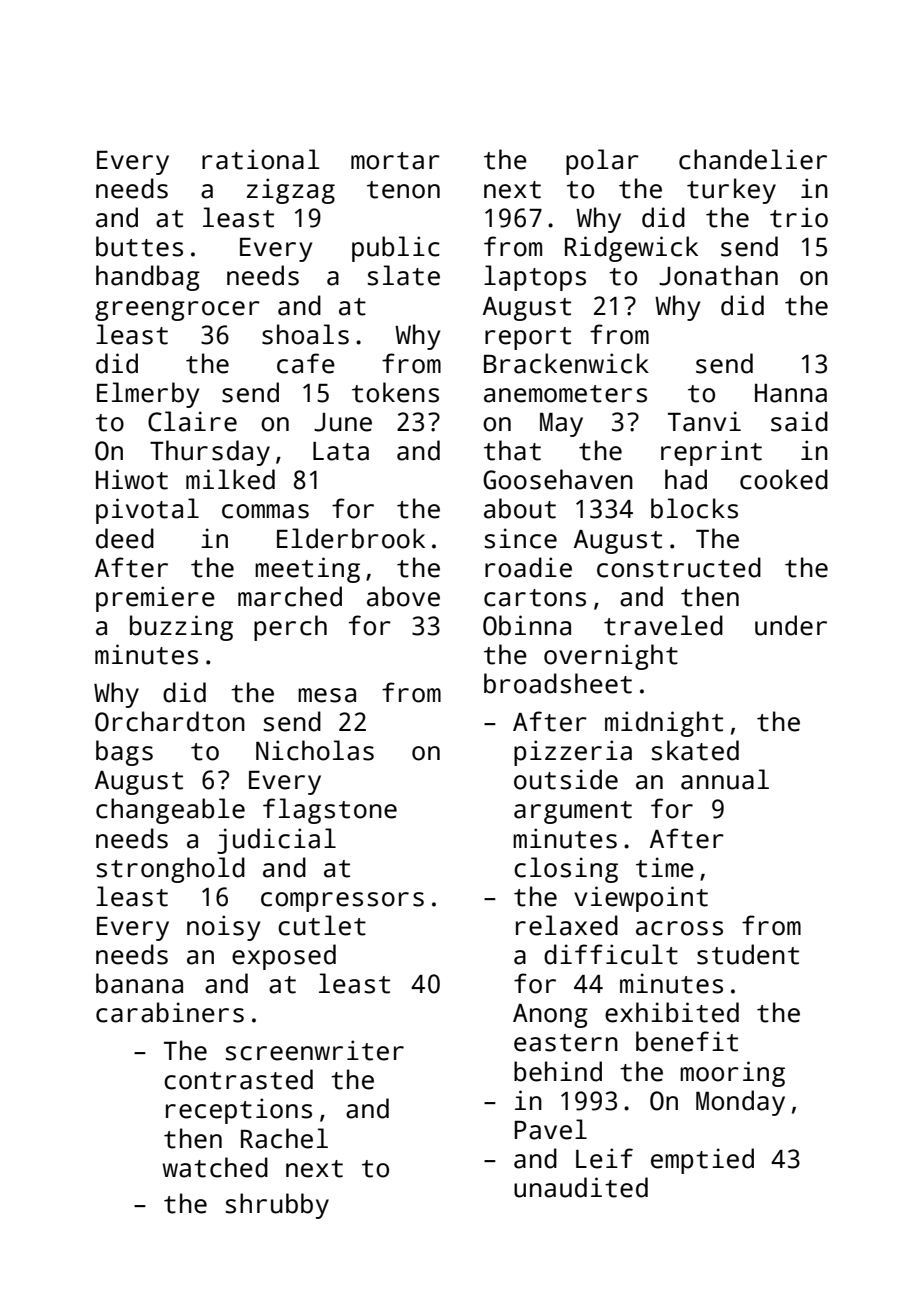  What do you see at coordinates (170, 1012) in the page?
I see `carabiners` at bounding box center [170, 1012].
